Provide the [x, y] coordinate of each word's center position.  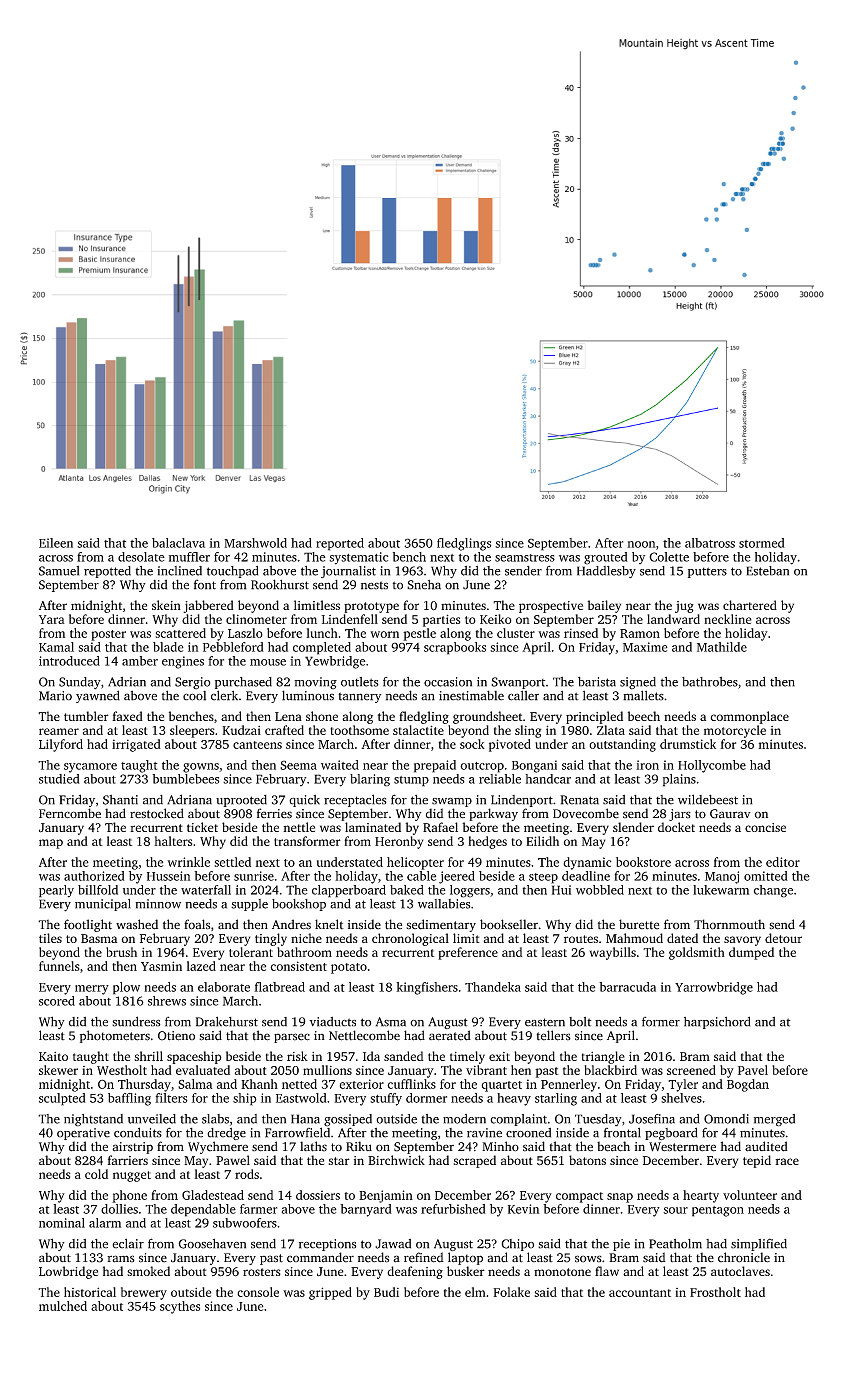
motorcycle [735, 731]
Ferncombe [70, 813]
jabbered [208, 606]
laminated [373, 827]
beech [644, 716]
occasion [448, 682]
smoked [148, 1271]
